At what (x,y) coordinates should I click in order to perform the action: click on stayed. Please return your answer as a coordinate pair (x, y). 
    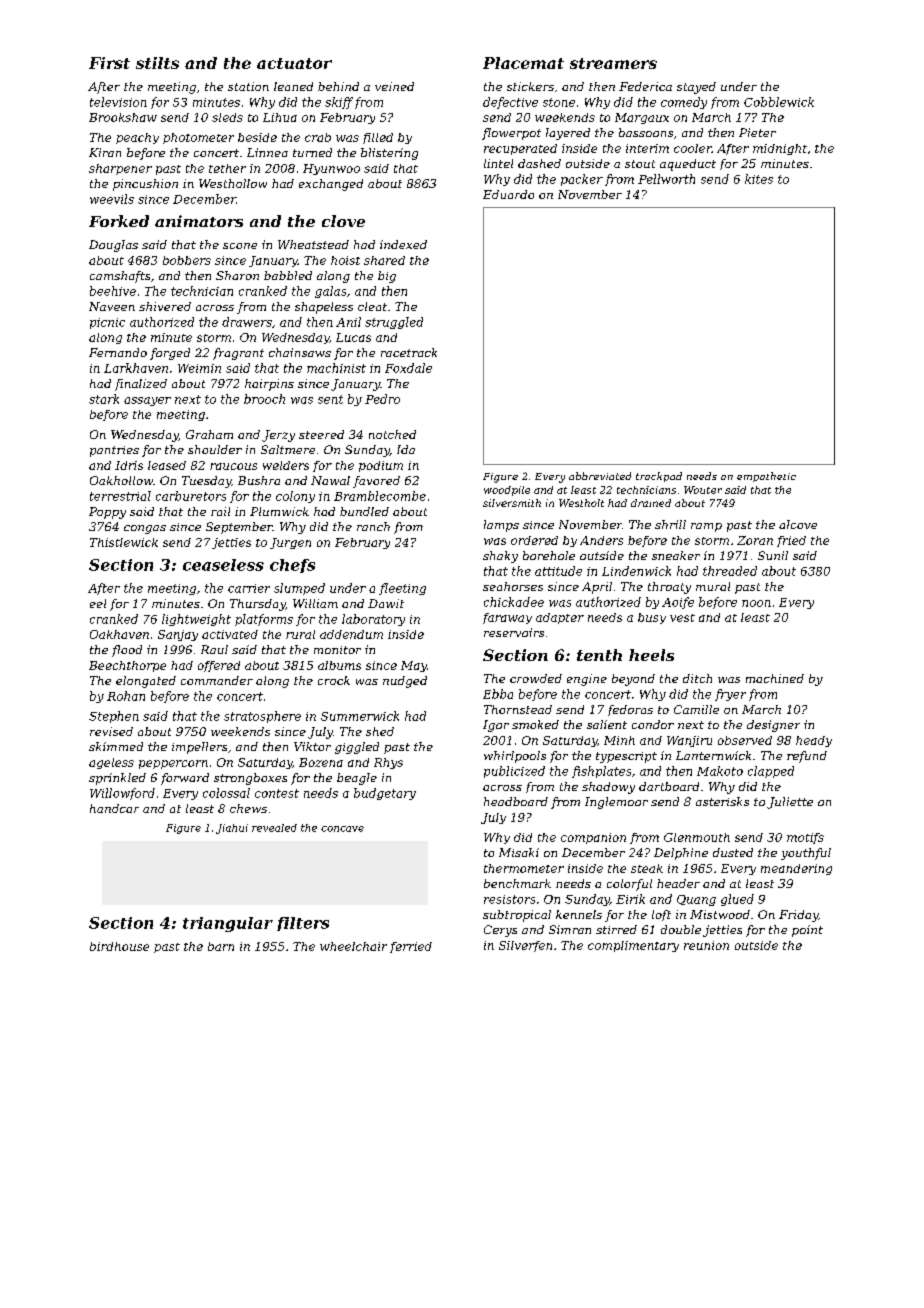
    Looking at the image, I should click on (696, 88).
